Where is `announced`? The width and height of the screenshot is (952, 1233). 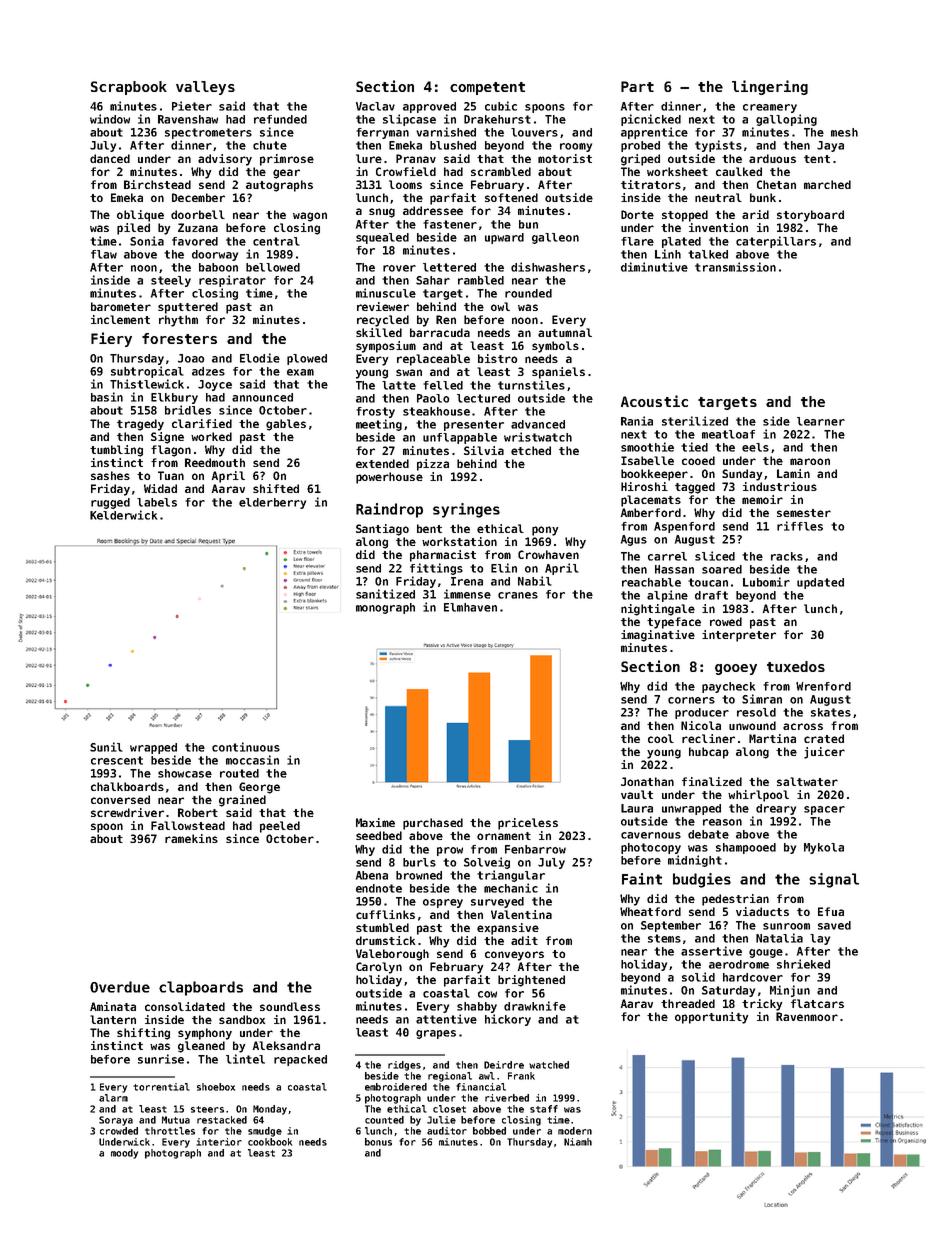 announced is located at coordinates (262, 397).
